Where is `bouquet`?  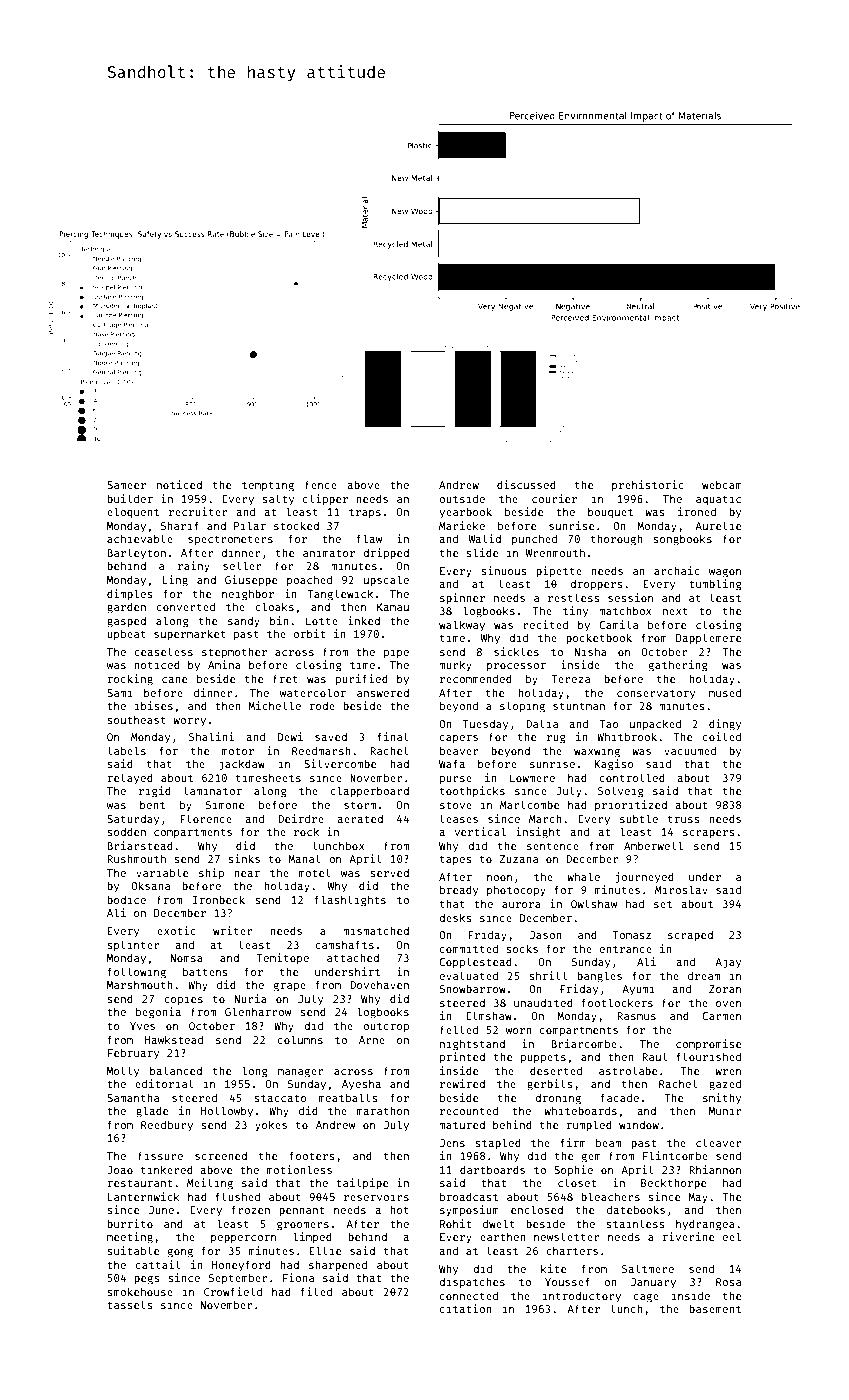
bouquet is located at coordinates (610, 513).
